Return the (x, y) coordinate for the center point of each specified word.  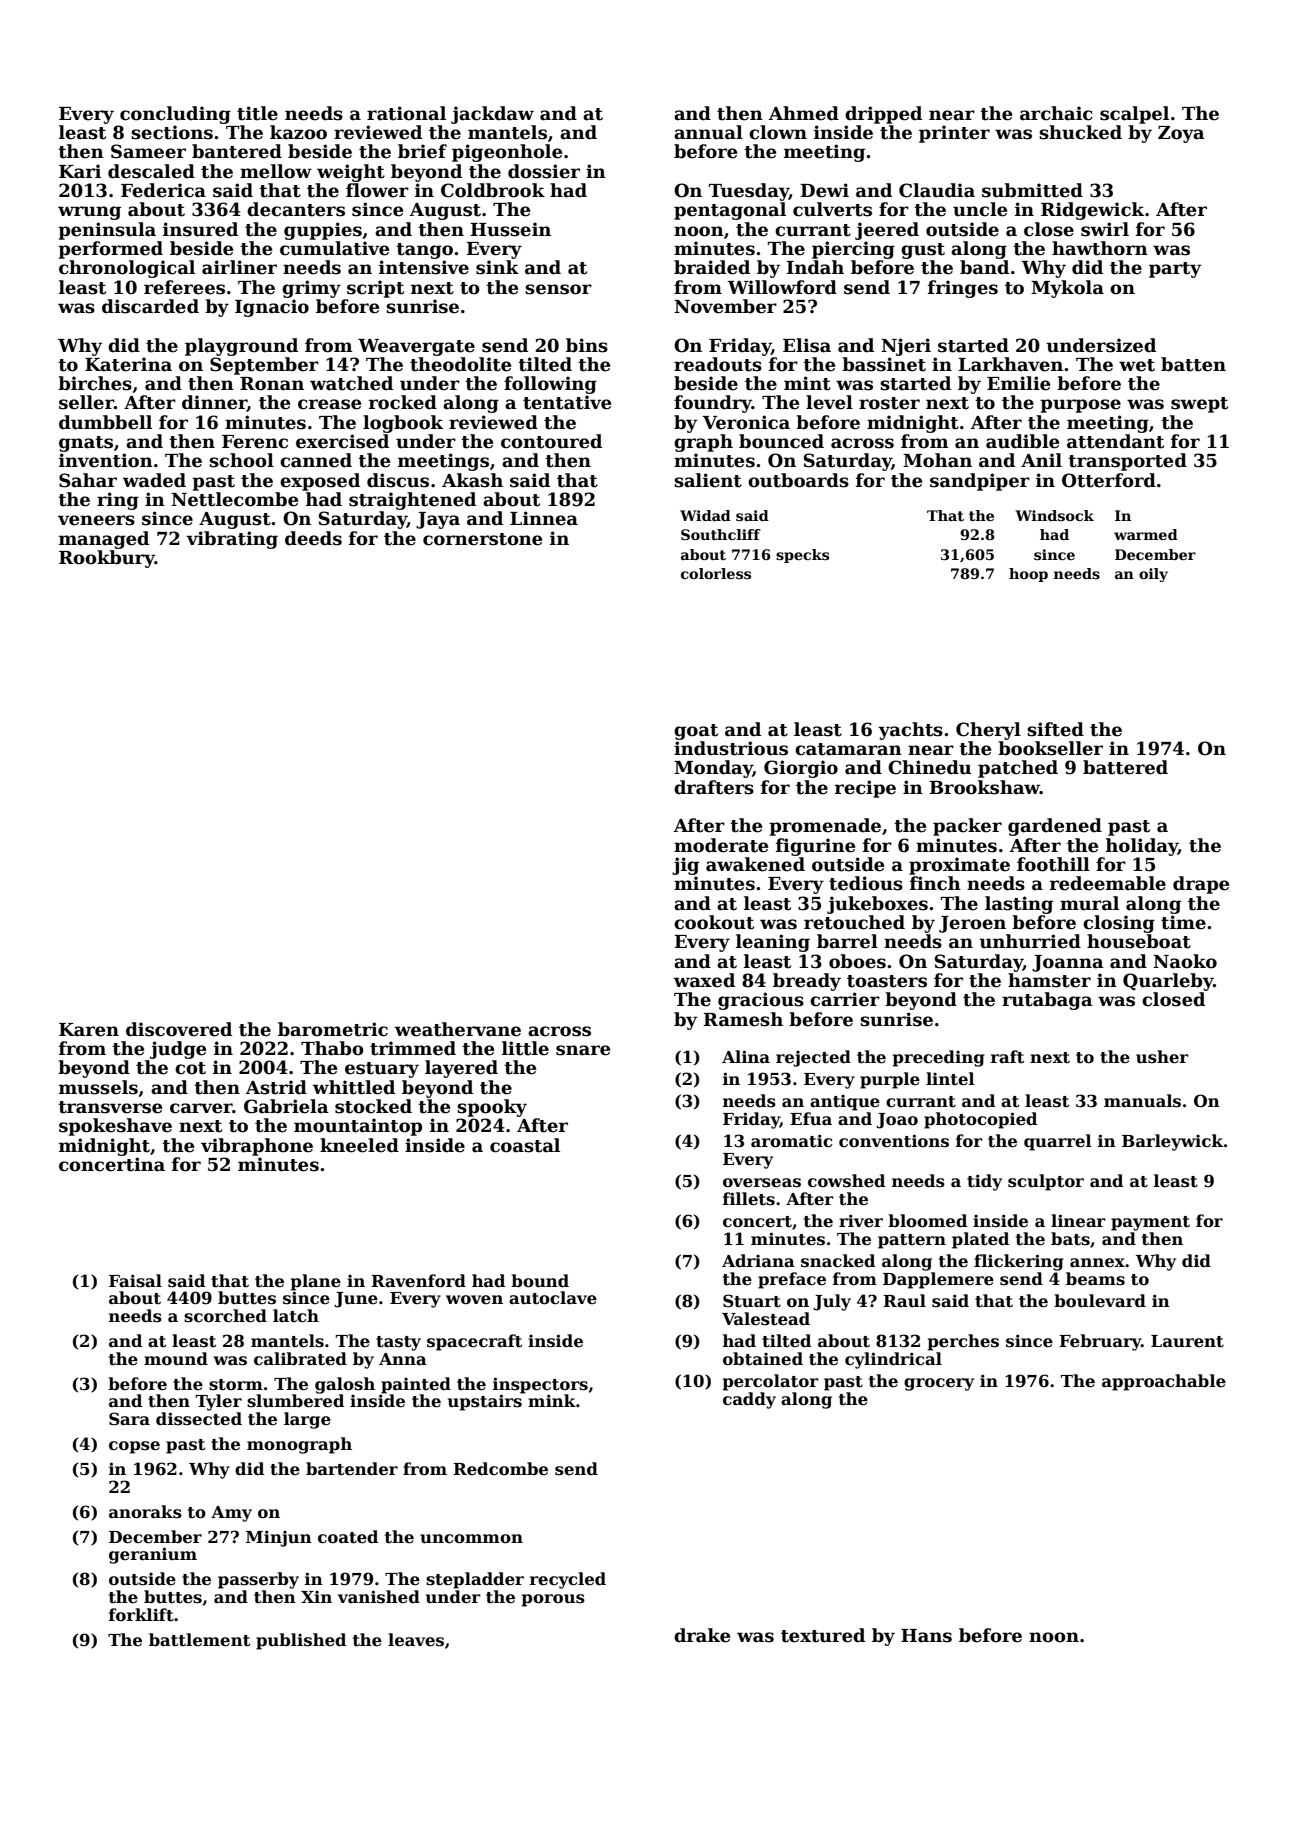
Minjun (279, 1538)
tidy (984, 1182)
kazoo (298, 132)
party (1175, 270)
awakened (755, 864)
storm (236, 1385)
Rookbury (107, 559)
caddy (749, 1400)
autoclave (553, 1298)
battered (1125, 767)
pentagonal (730, 211)
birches (95, 383)
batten (1193, 364)
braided (712, 267)
